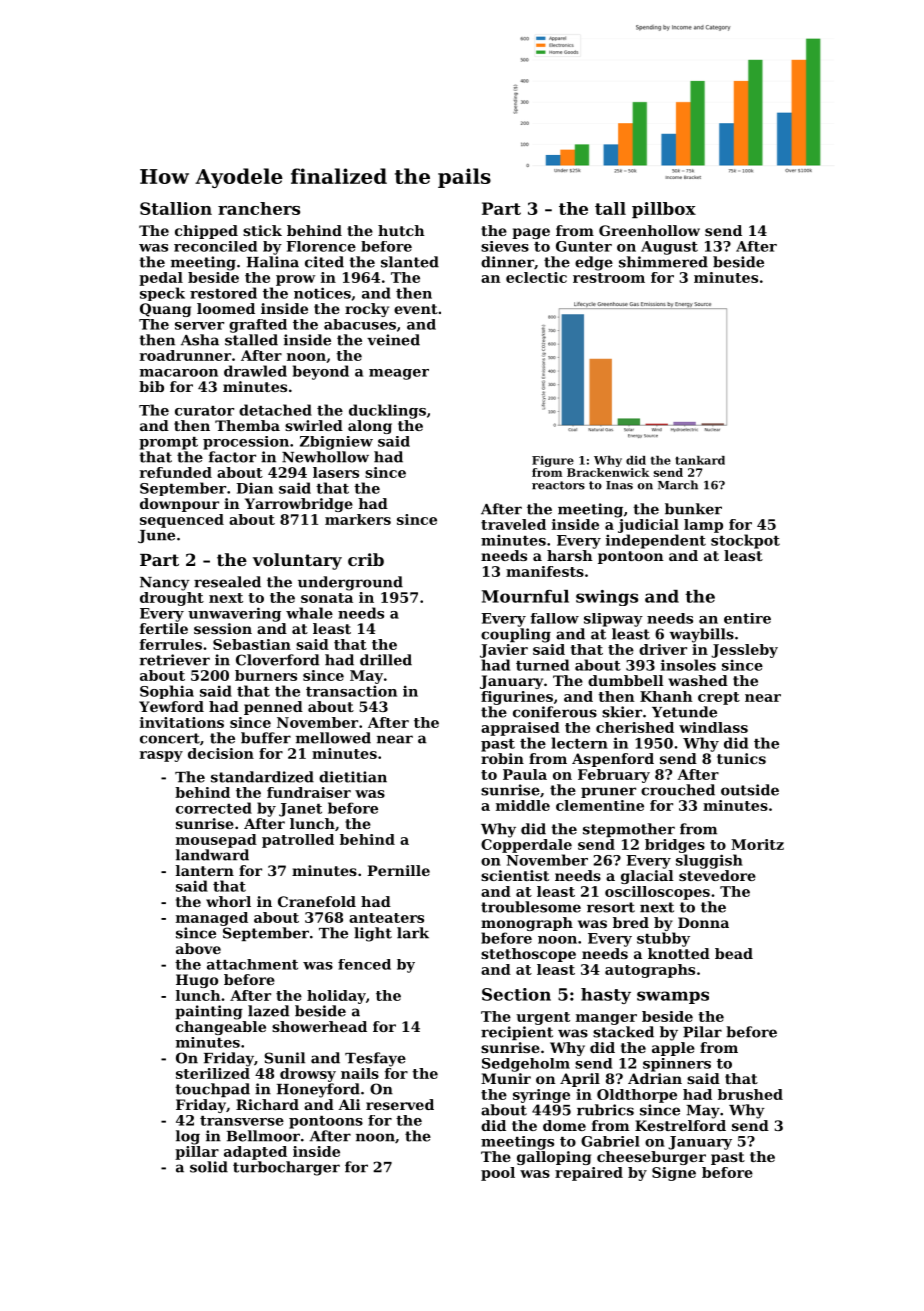 The height and width of the page is (1311, 924). What do you see at coordinates (663, 262) in the page?
I see `shimmered` at bounding box center [663, 262].
